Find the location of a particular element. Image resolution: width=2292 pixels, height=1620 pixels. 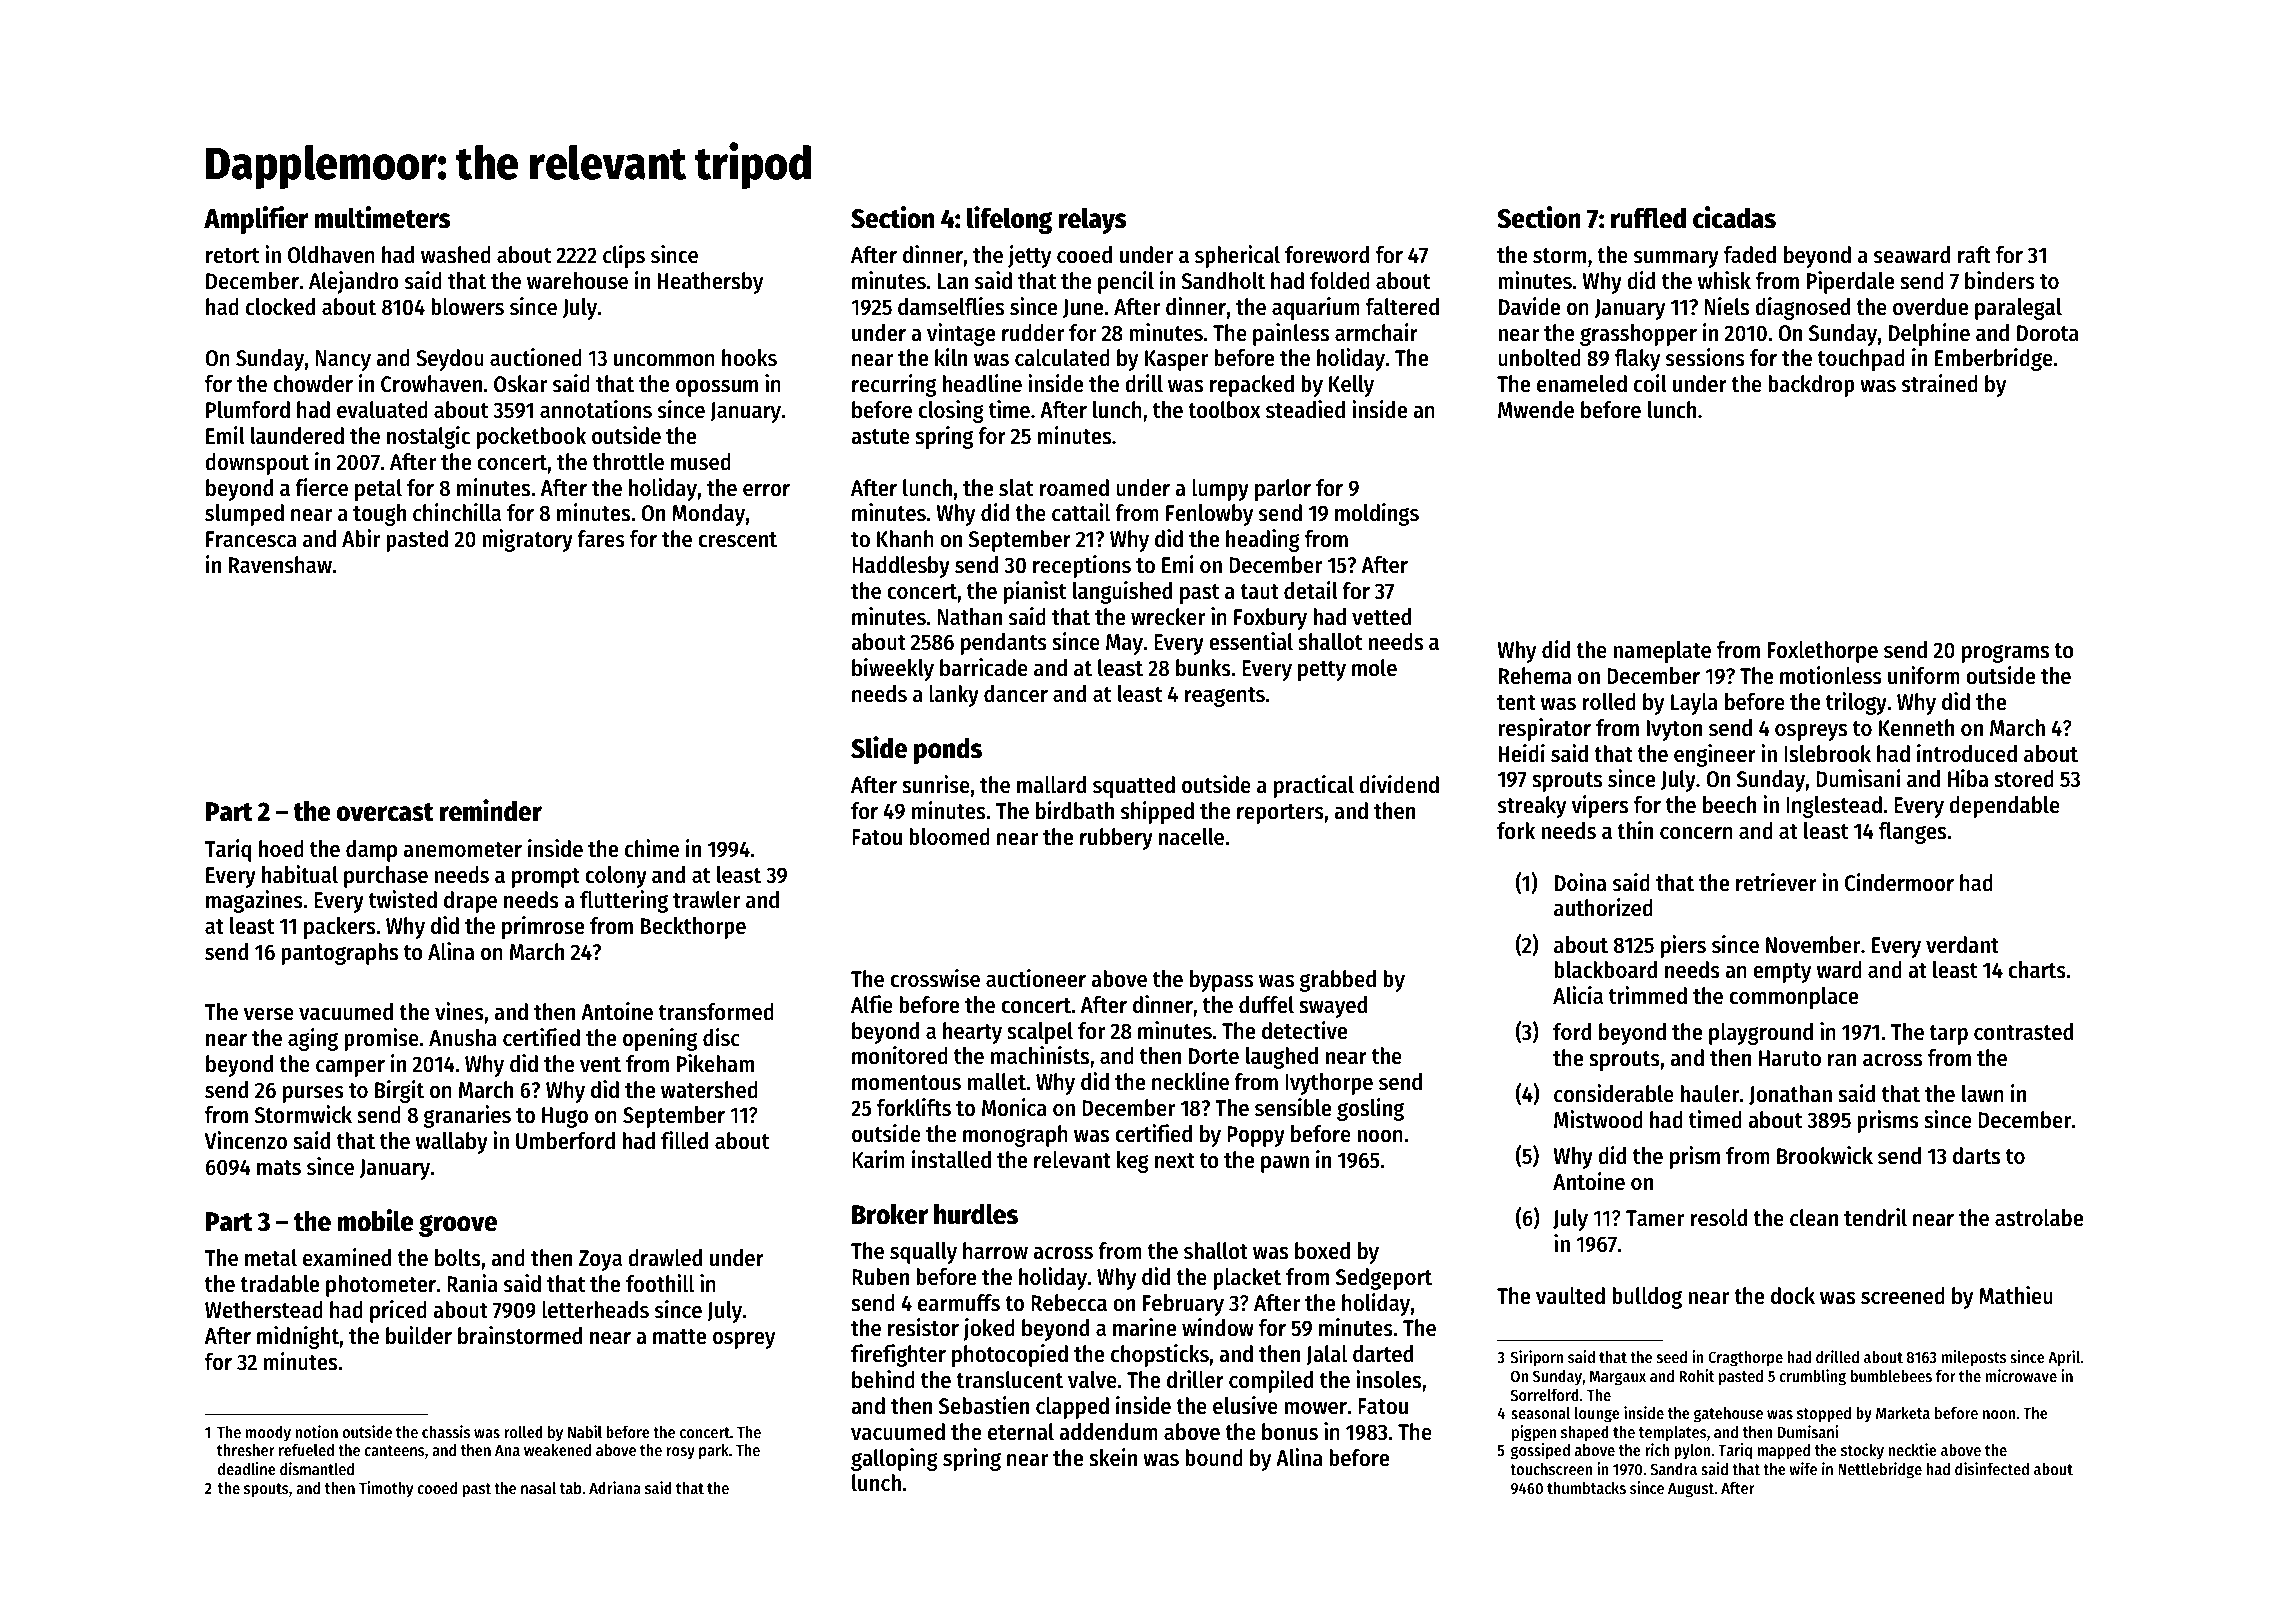

lifelong is located at coordinates (1009, 220).
